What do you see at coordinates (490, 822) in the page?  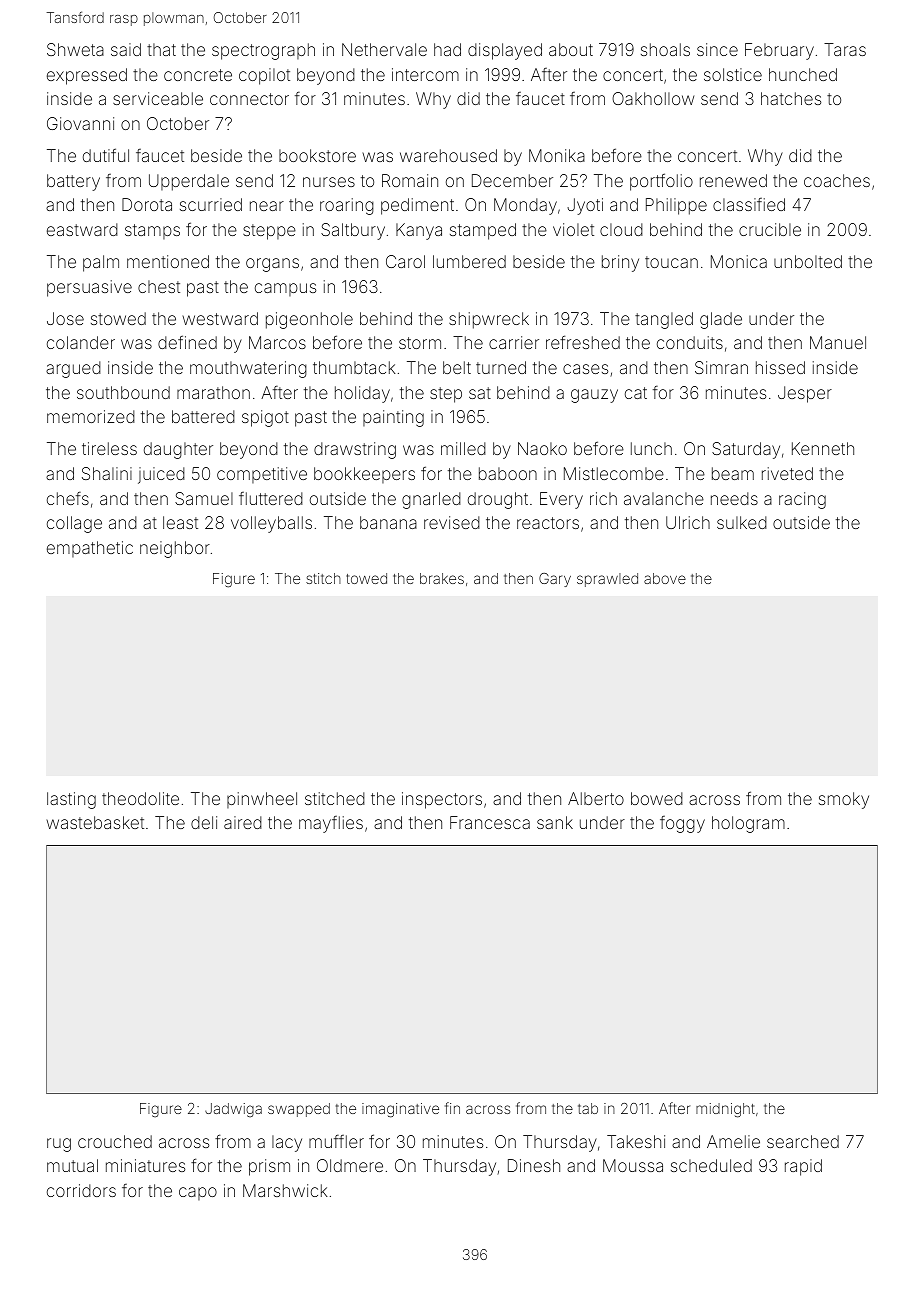 I see `Francesca` at bounding box center [490, 822].
